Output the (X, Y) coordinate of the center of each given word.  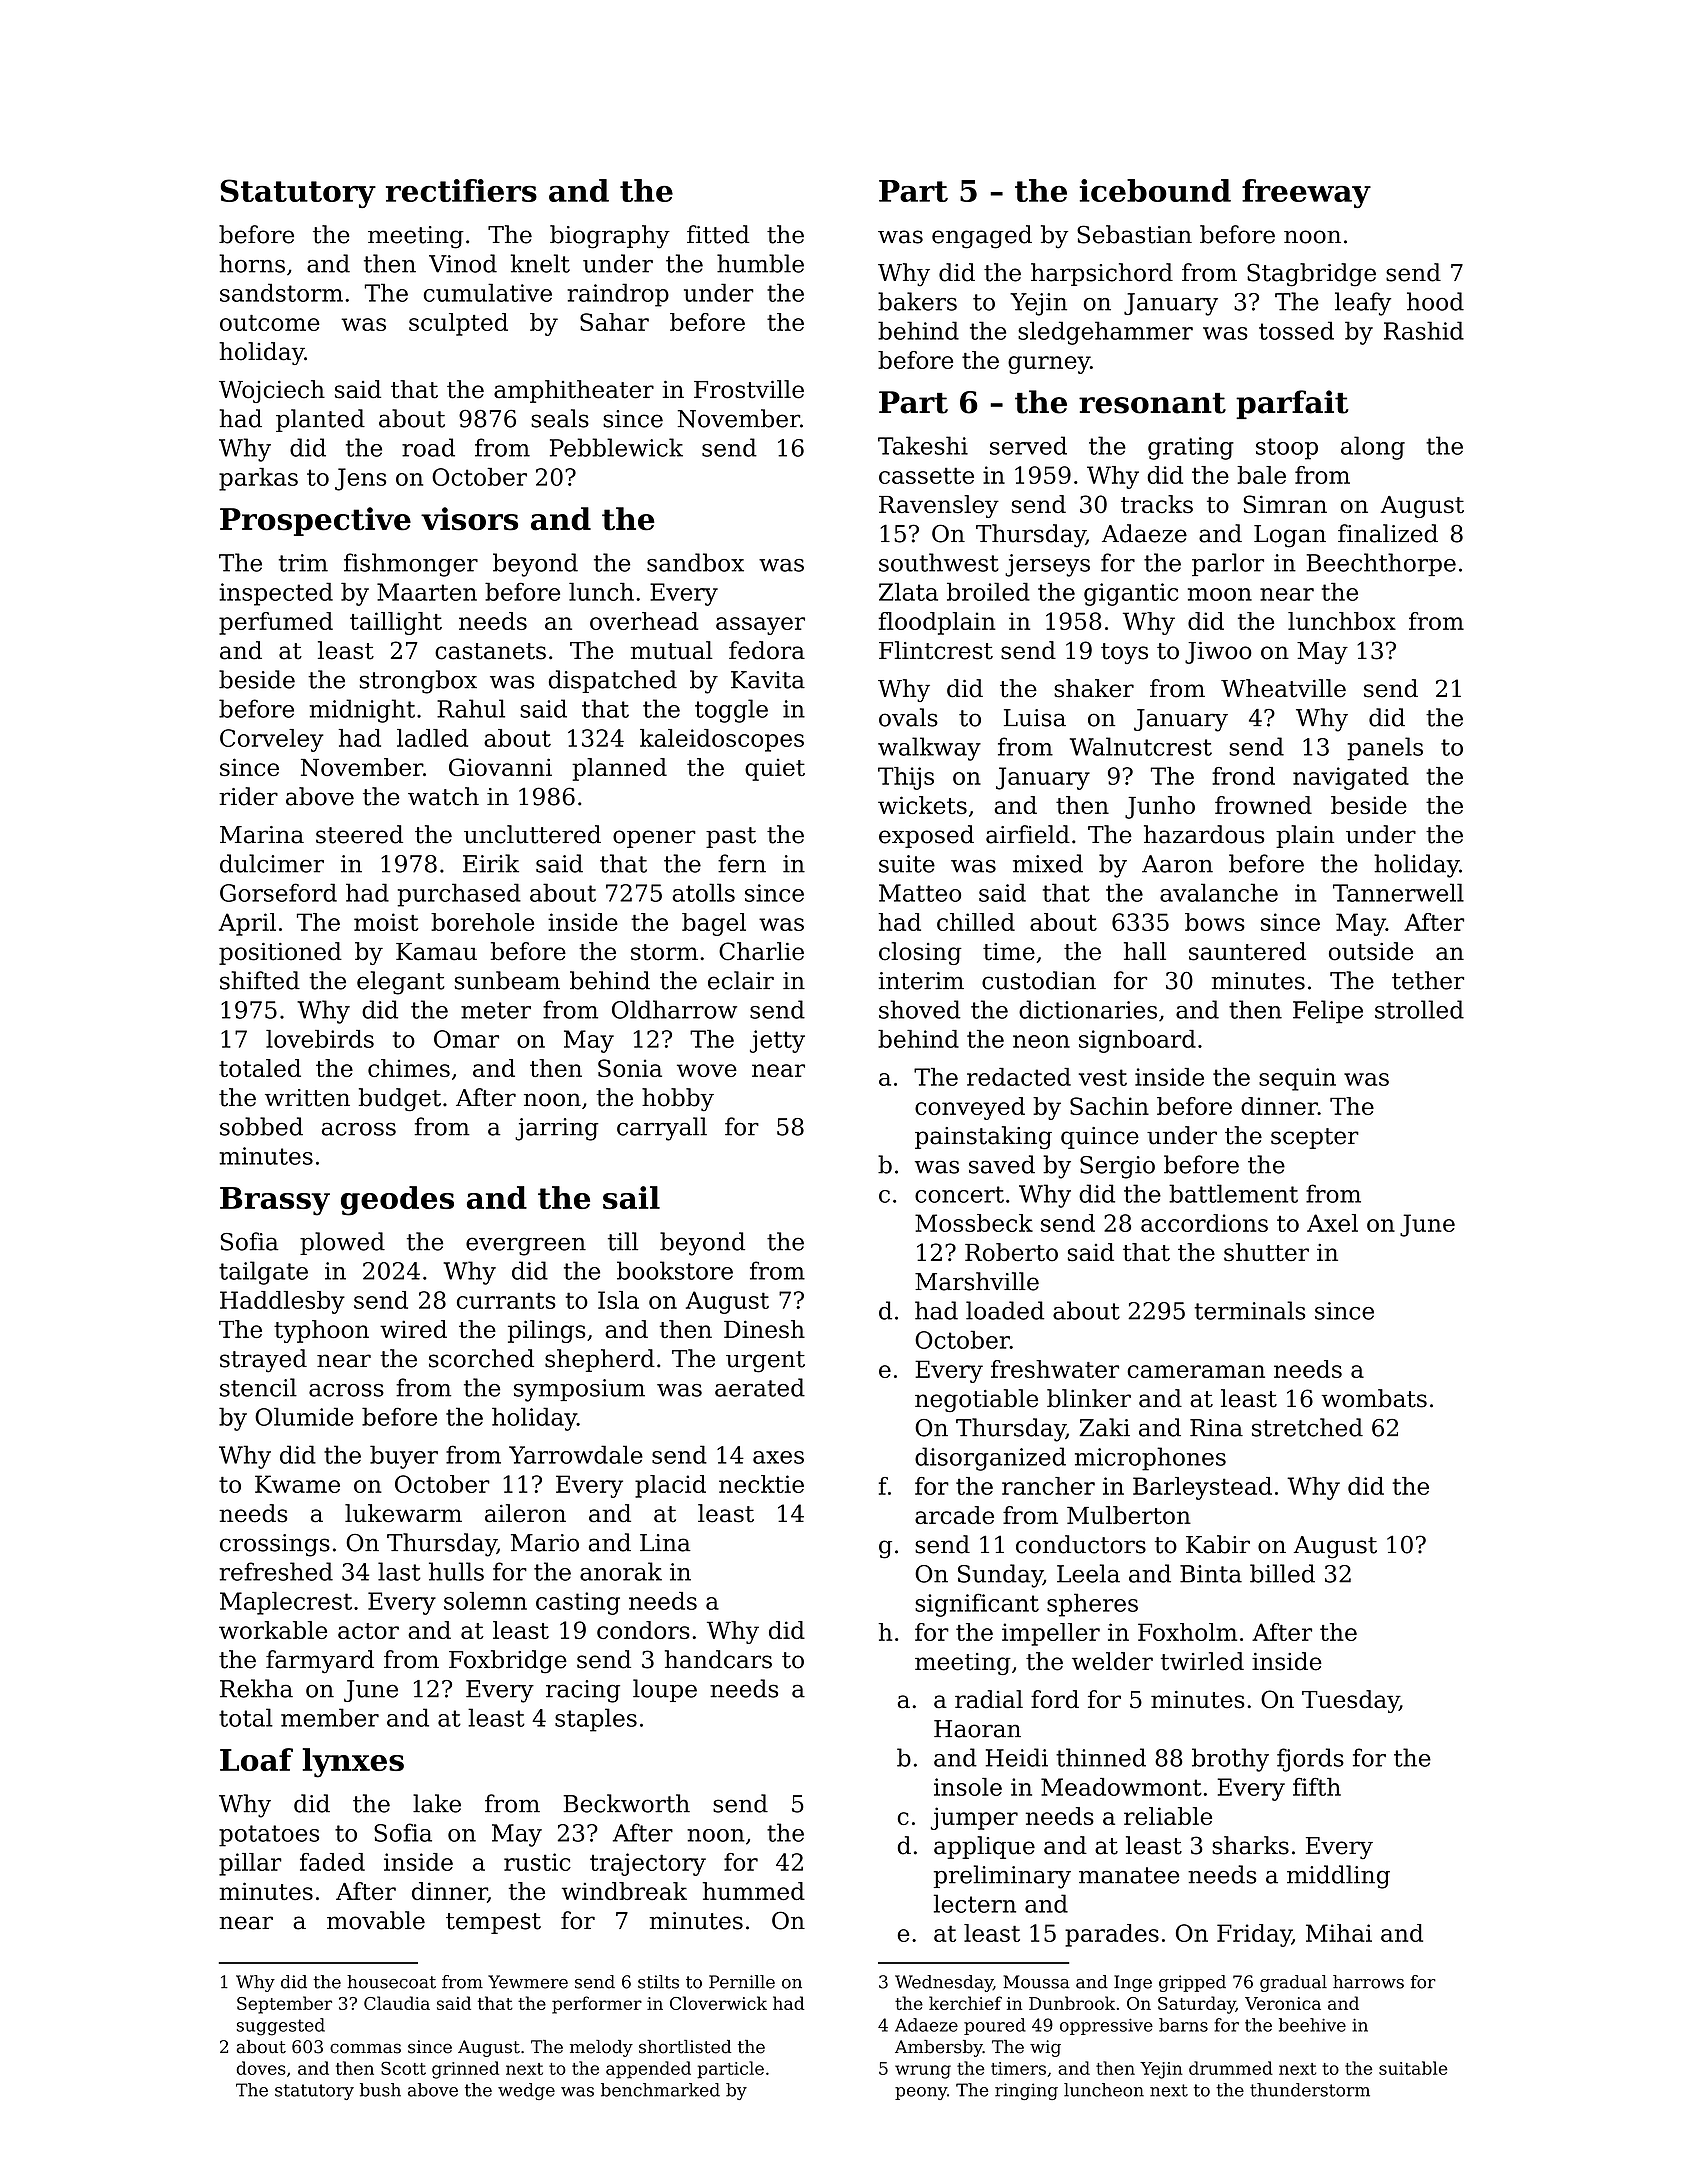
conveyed (970, 1108)
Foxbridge (508, 1662)
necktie (761, 1484)
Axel (1332, 1223)
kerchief (965, 2003)
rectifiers (461, 190)
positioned (280, 953)
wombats (1374, 1398)
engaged (982, 237)
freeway (1306, 193)
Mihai (1339, 1933)
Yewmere (528, 1982)
